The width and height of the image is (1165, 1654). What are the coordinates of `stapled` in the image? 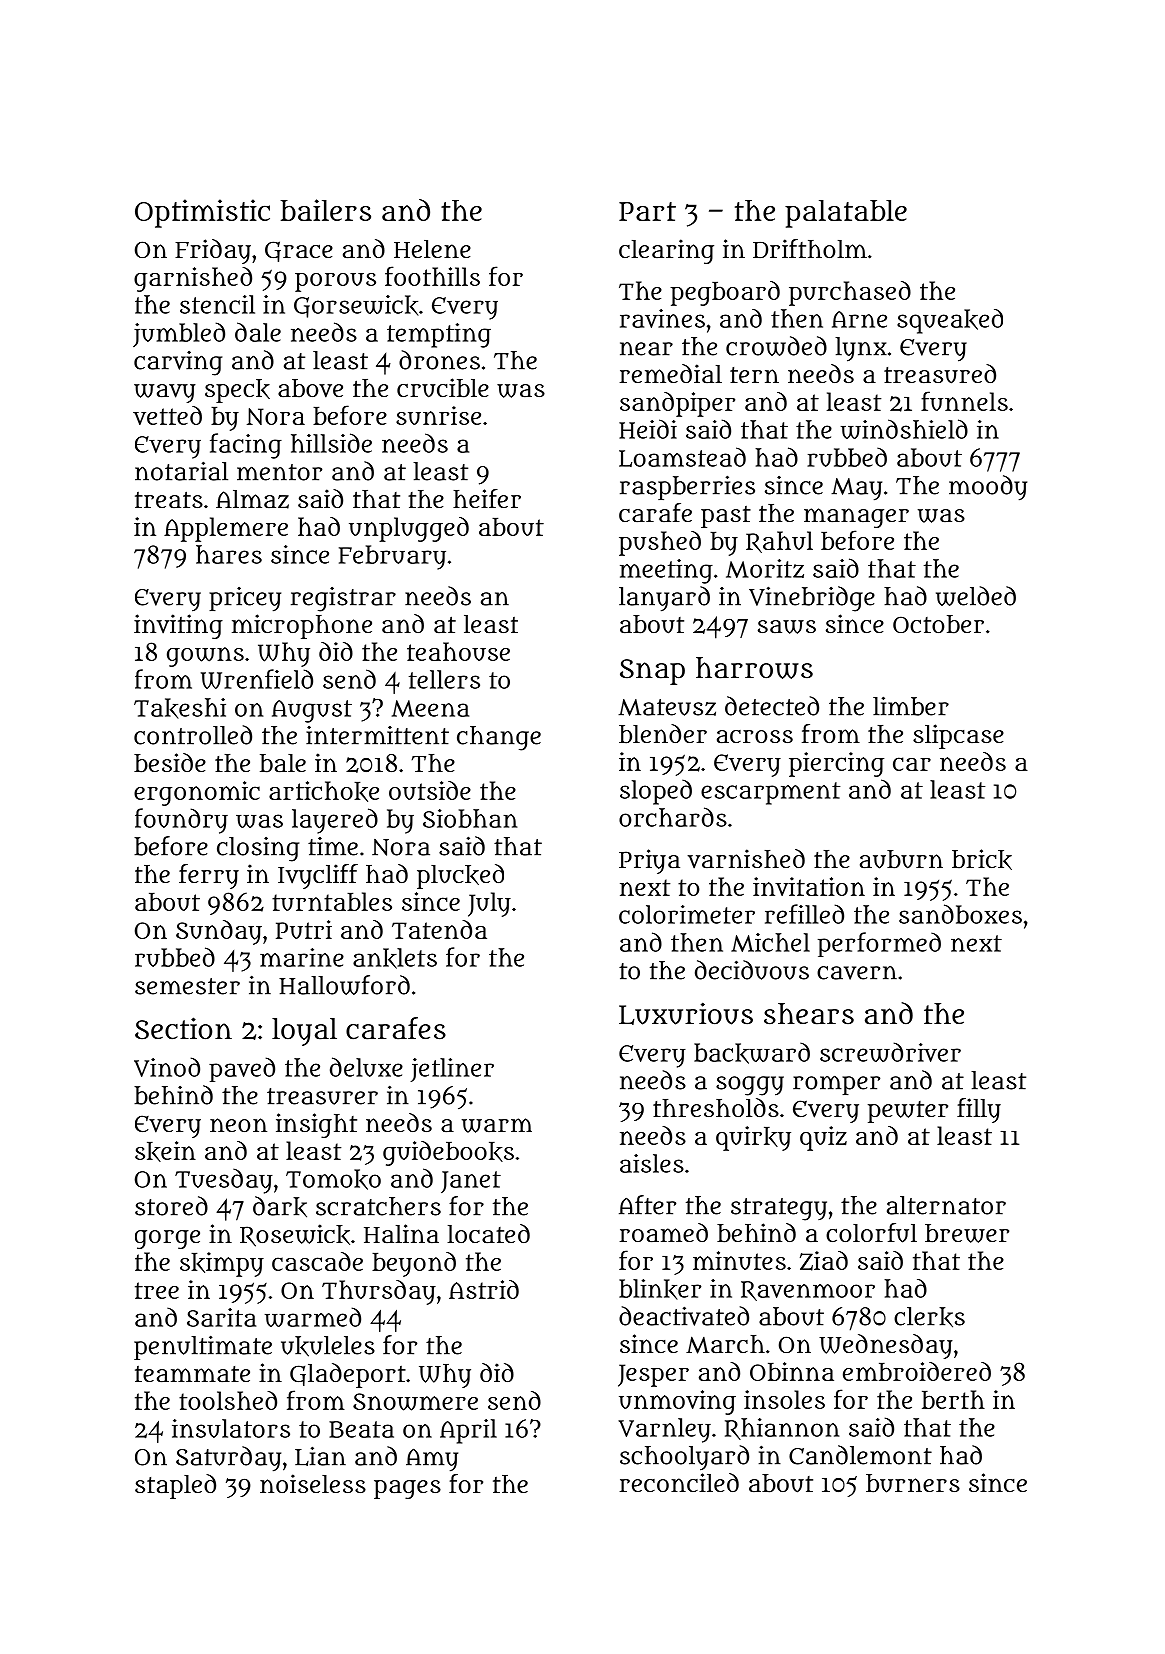 It's located at (175, 1486).
